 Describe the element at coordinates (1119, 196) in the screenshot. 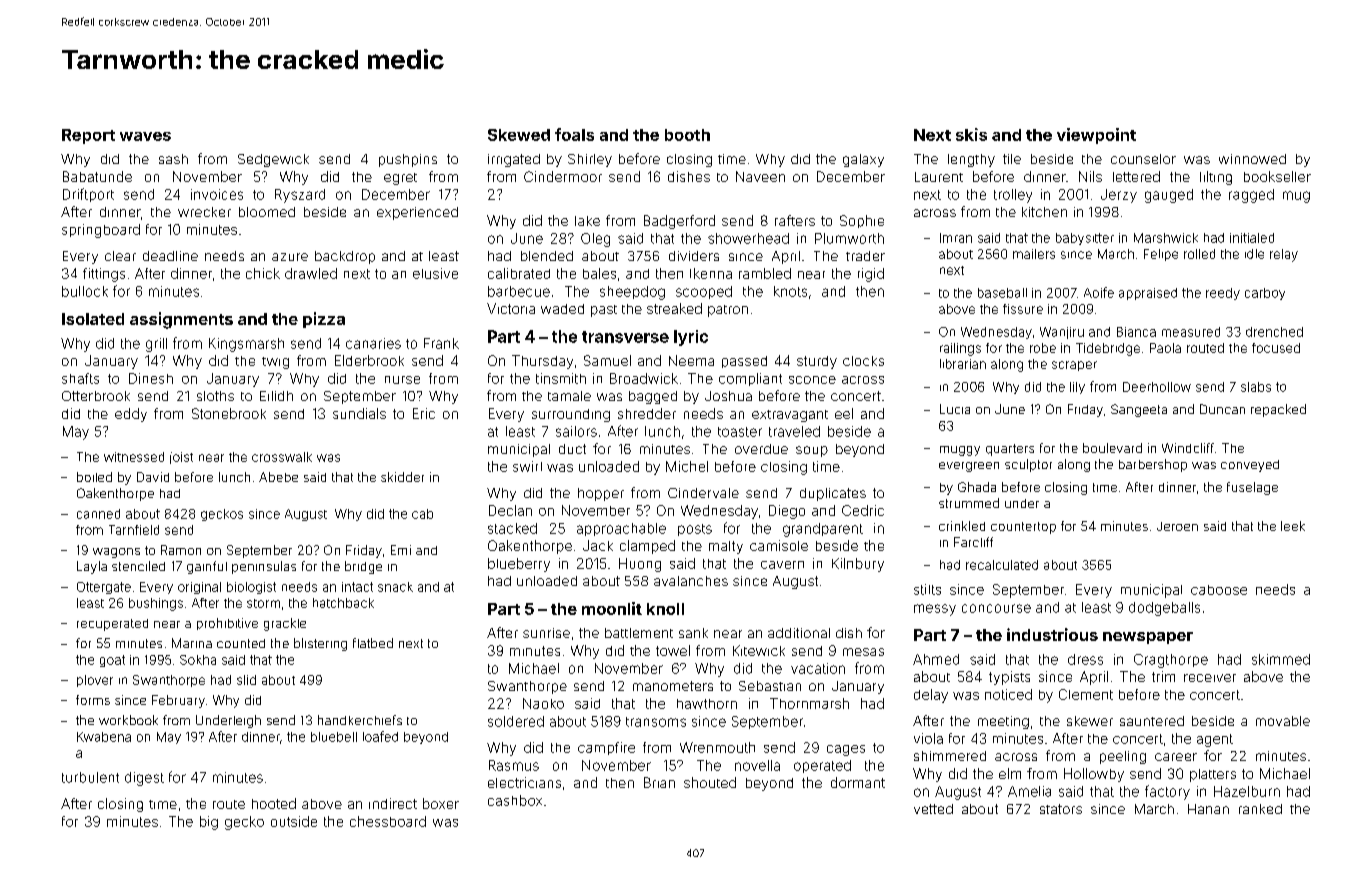

I see `Jerzy` at that location.
